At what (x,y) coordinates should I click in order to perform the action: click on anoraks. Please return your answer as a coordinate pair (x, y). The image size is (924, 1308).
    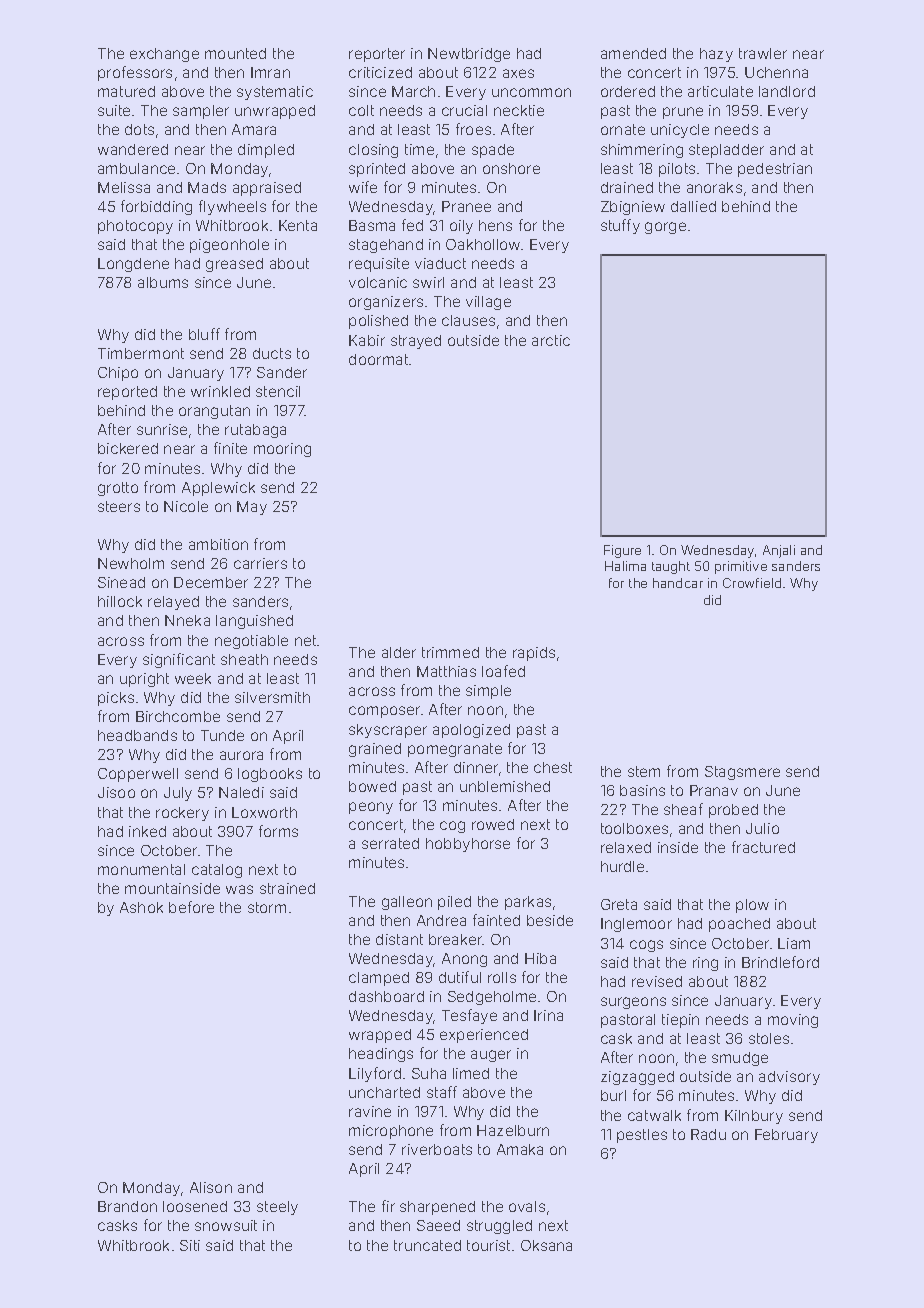
    Looking at the image, I should click on (714, 187).
